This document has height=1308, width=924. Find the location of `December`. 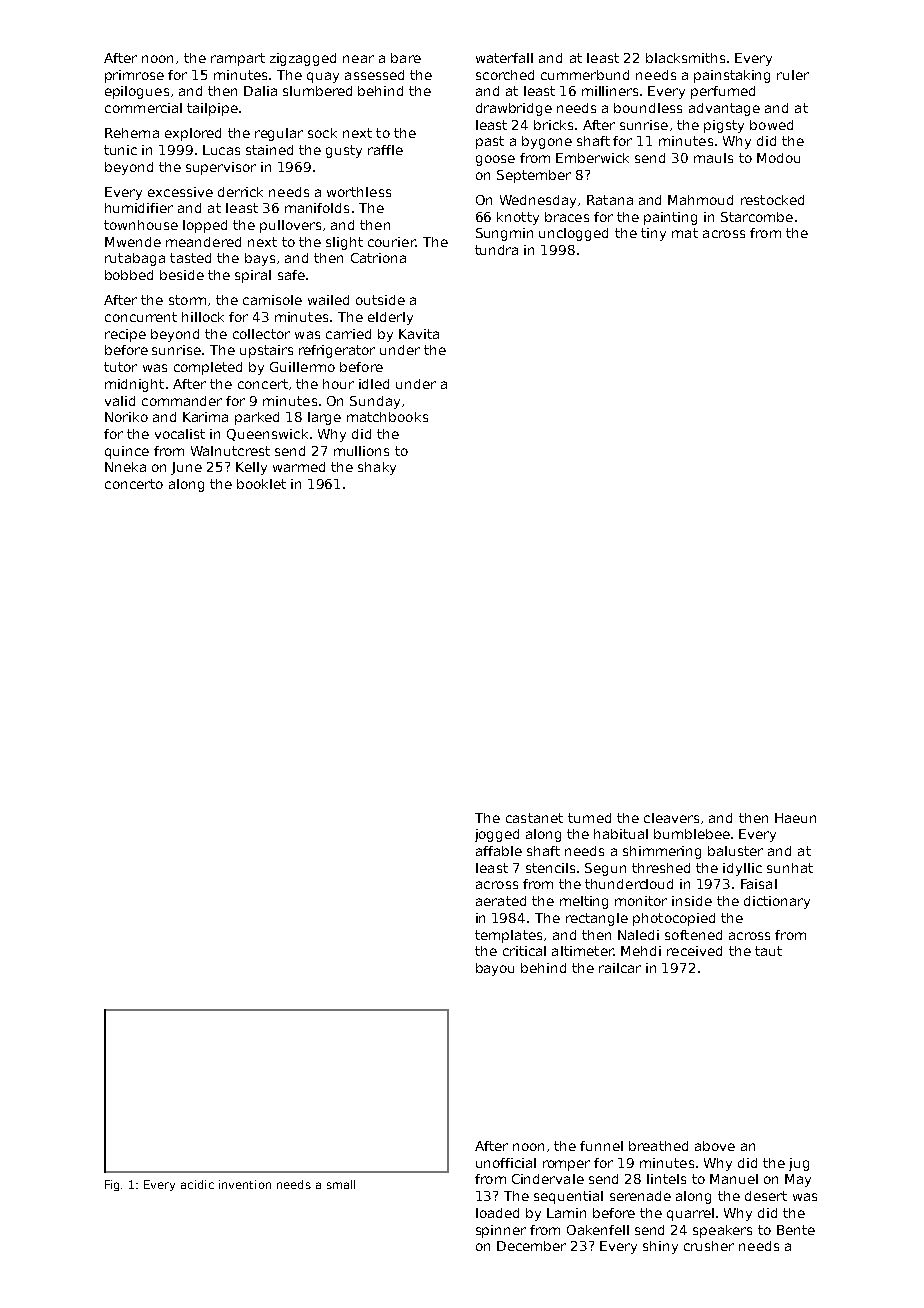

December is located at coordinates (531, 1246).
